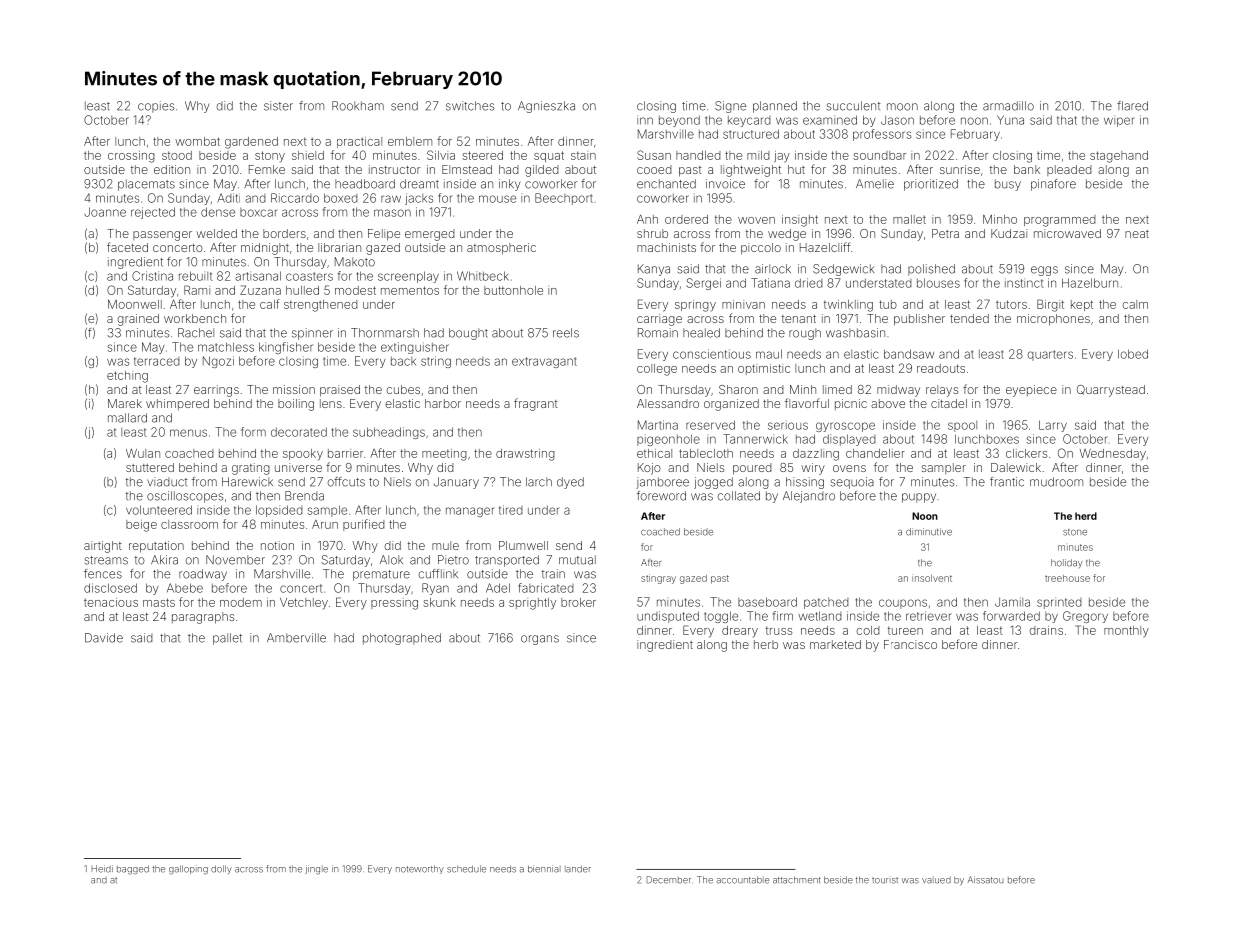 The height and width of the screenshot is (952, 1233). Describe the element at coordinates (1008, 106) in the screenshot. I see `armadillo` at that location.
